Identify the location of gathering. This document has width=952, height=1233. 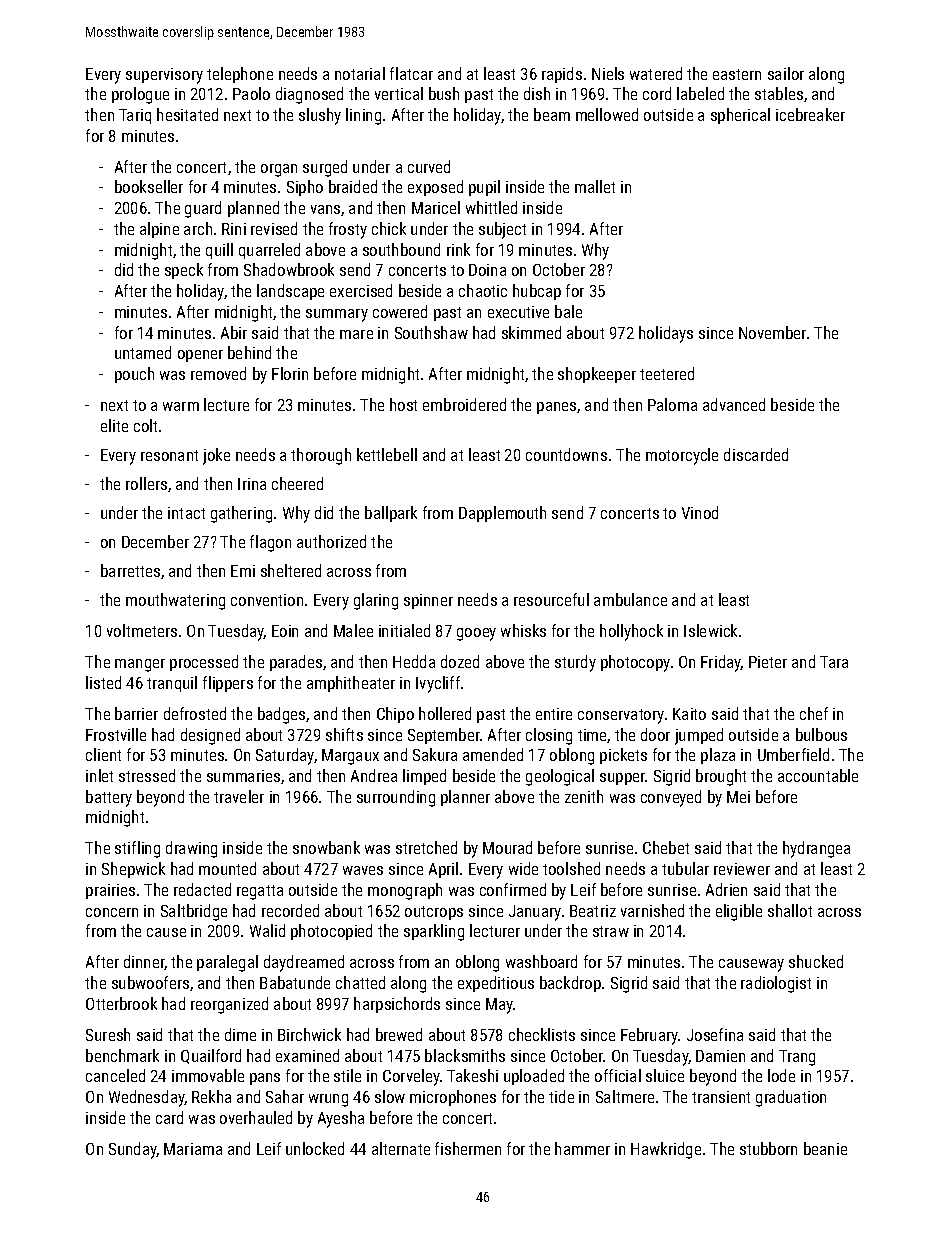
(241, 514).
